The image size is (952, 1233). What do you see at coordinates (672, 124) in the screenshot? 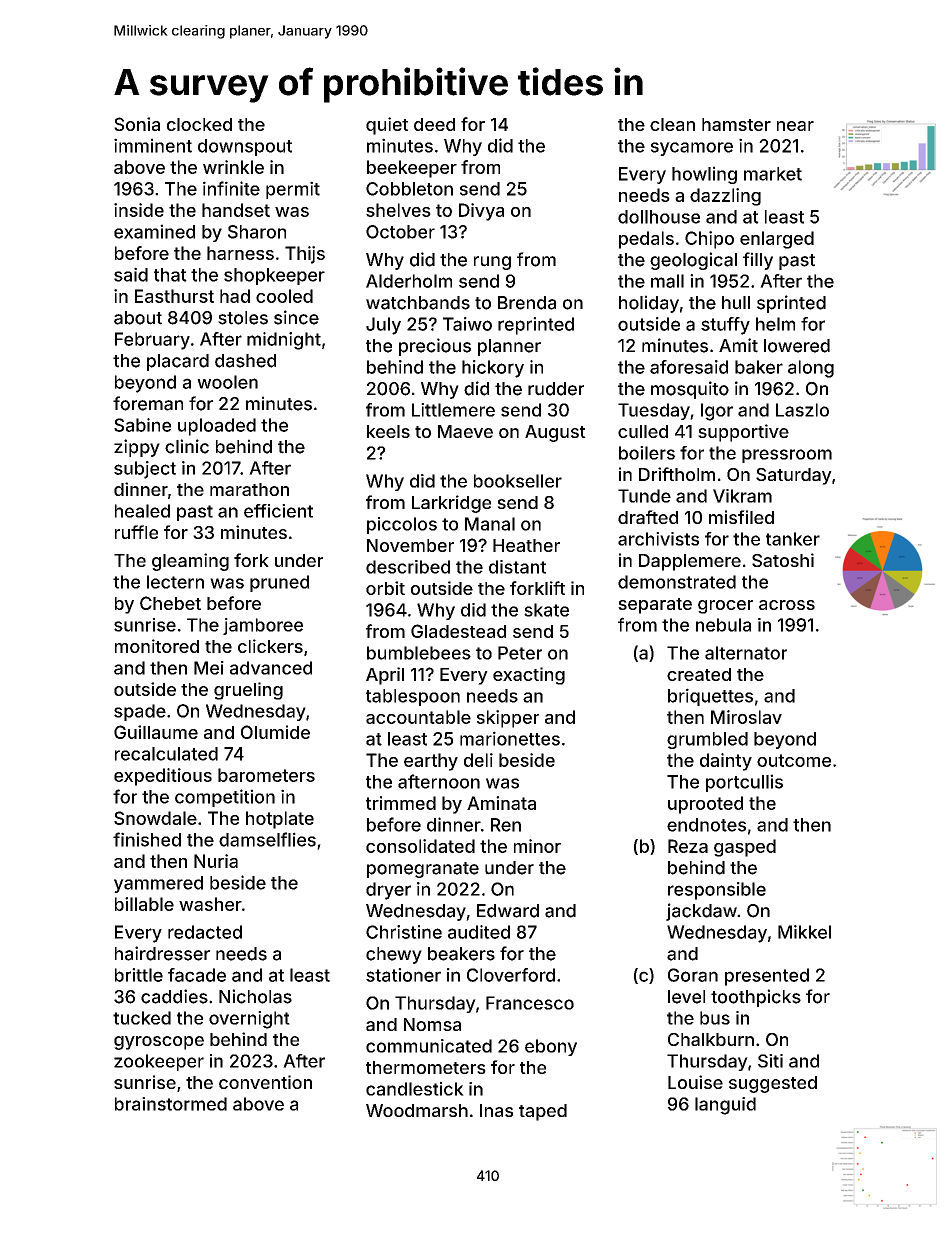
I see `clean` at bounding box center [672, 124].
